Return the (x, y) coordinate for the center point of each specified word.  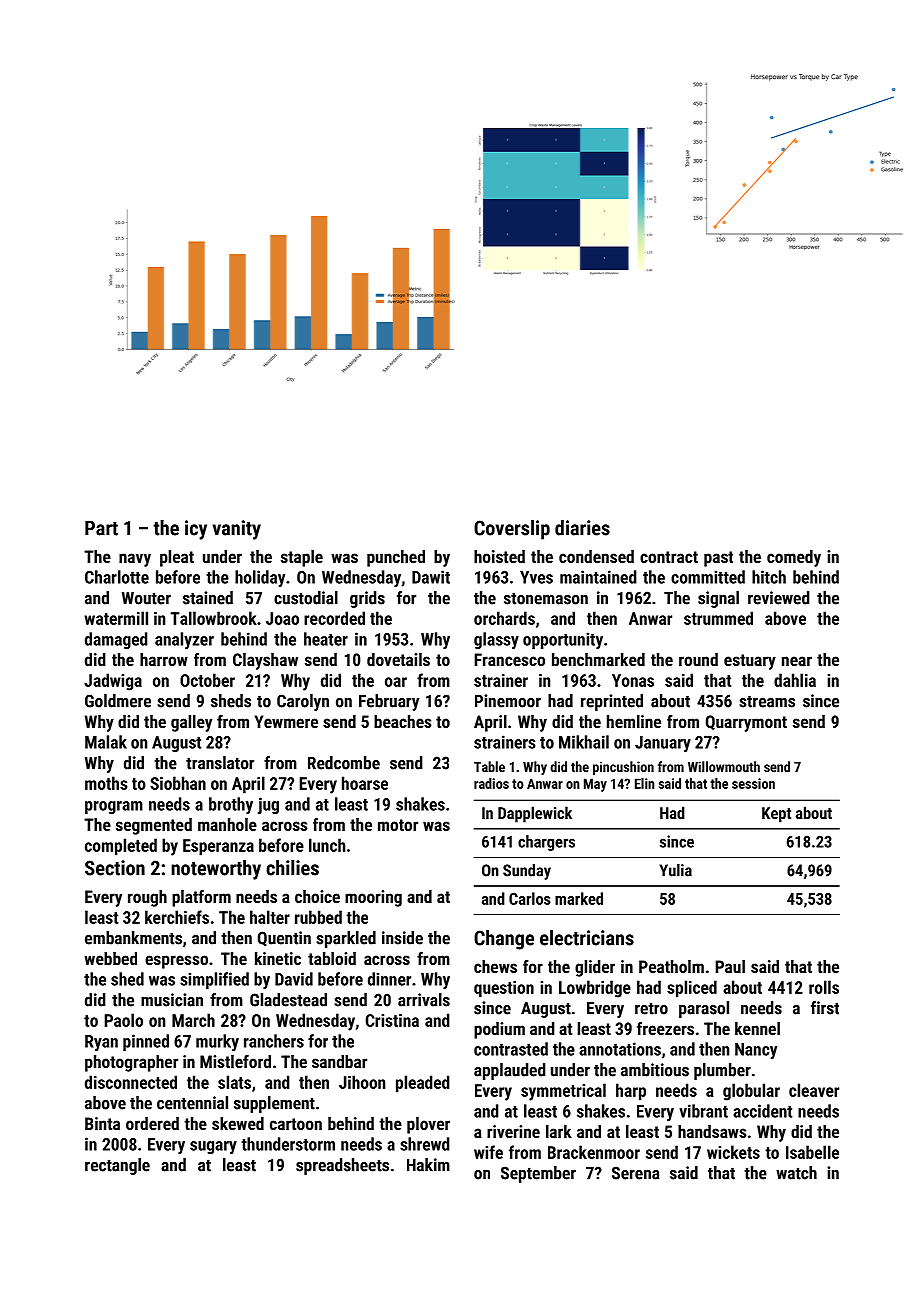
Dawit (431, 577)
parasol (704, 1009)
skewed (238, 1123)
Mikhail (584, 742)
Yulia (676, 870)
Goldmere (118, 701)
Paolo (123, 1020)
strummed (718, 618)
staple (302, 558)
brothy (231, 805)
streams (767, 701)
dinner (389, 979)
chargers (546, 843)
